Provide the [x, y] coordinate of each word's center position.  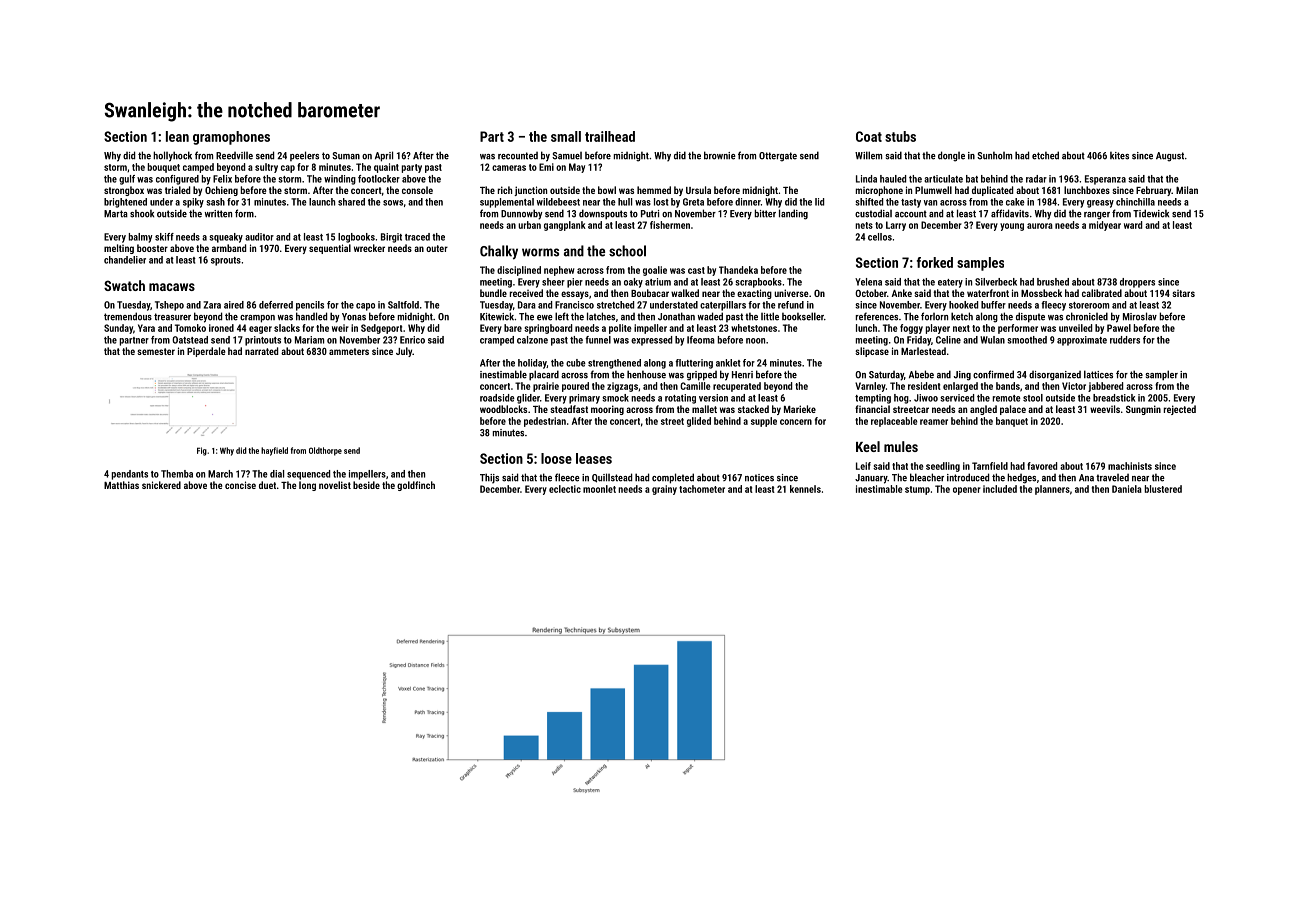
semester [156, 351]
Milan [1187, 190]
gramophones [231, 138]
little [770, 316]
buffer [993, 305]
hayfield [274, 451]
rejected [1180, 410]
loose [556, 458]
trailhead [610, 136]
